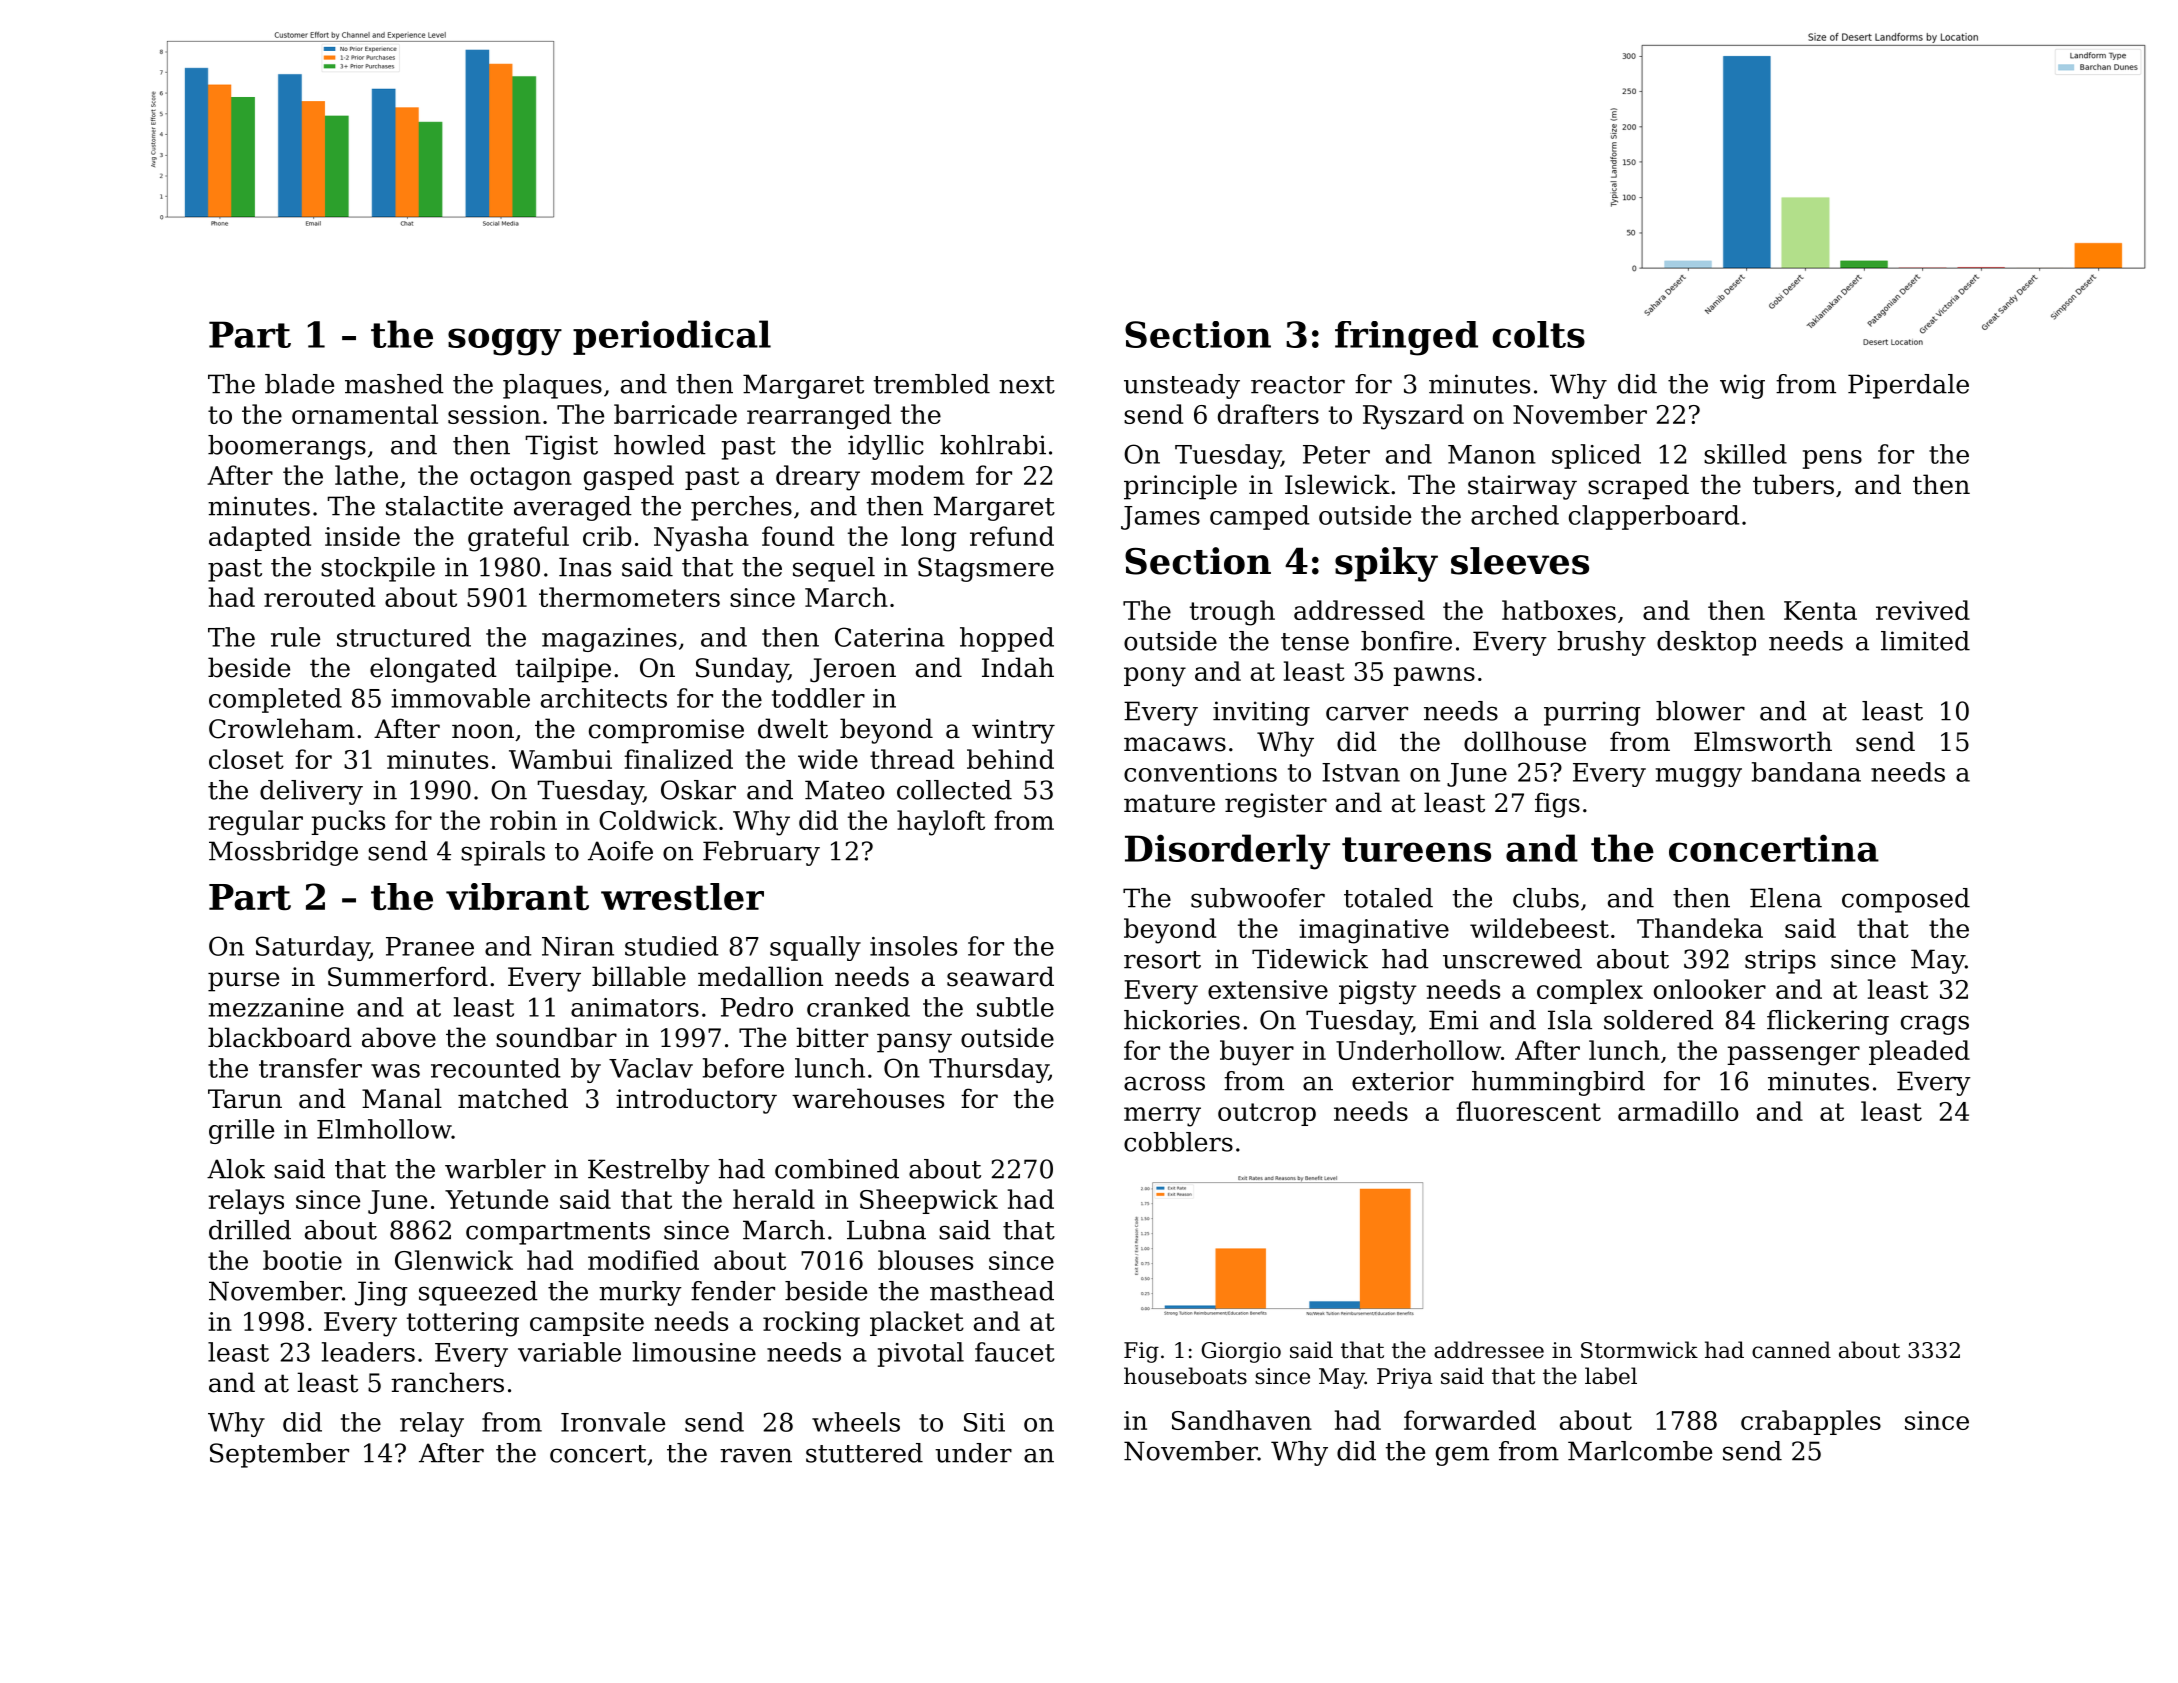 The image size is (2178, 1683). What do you see at coordinates (1315, 642) in the page?
I see `tense` at bounding box center [1315, 642].
